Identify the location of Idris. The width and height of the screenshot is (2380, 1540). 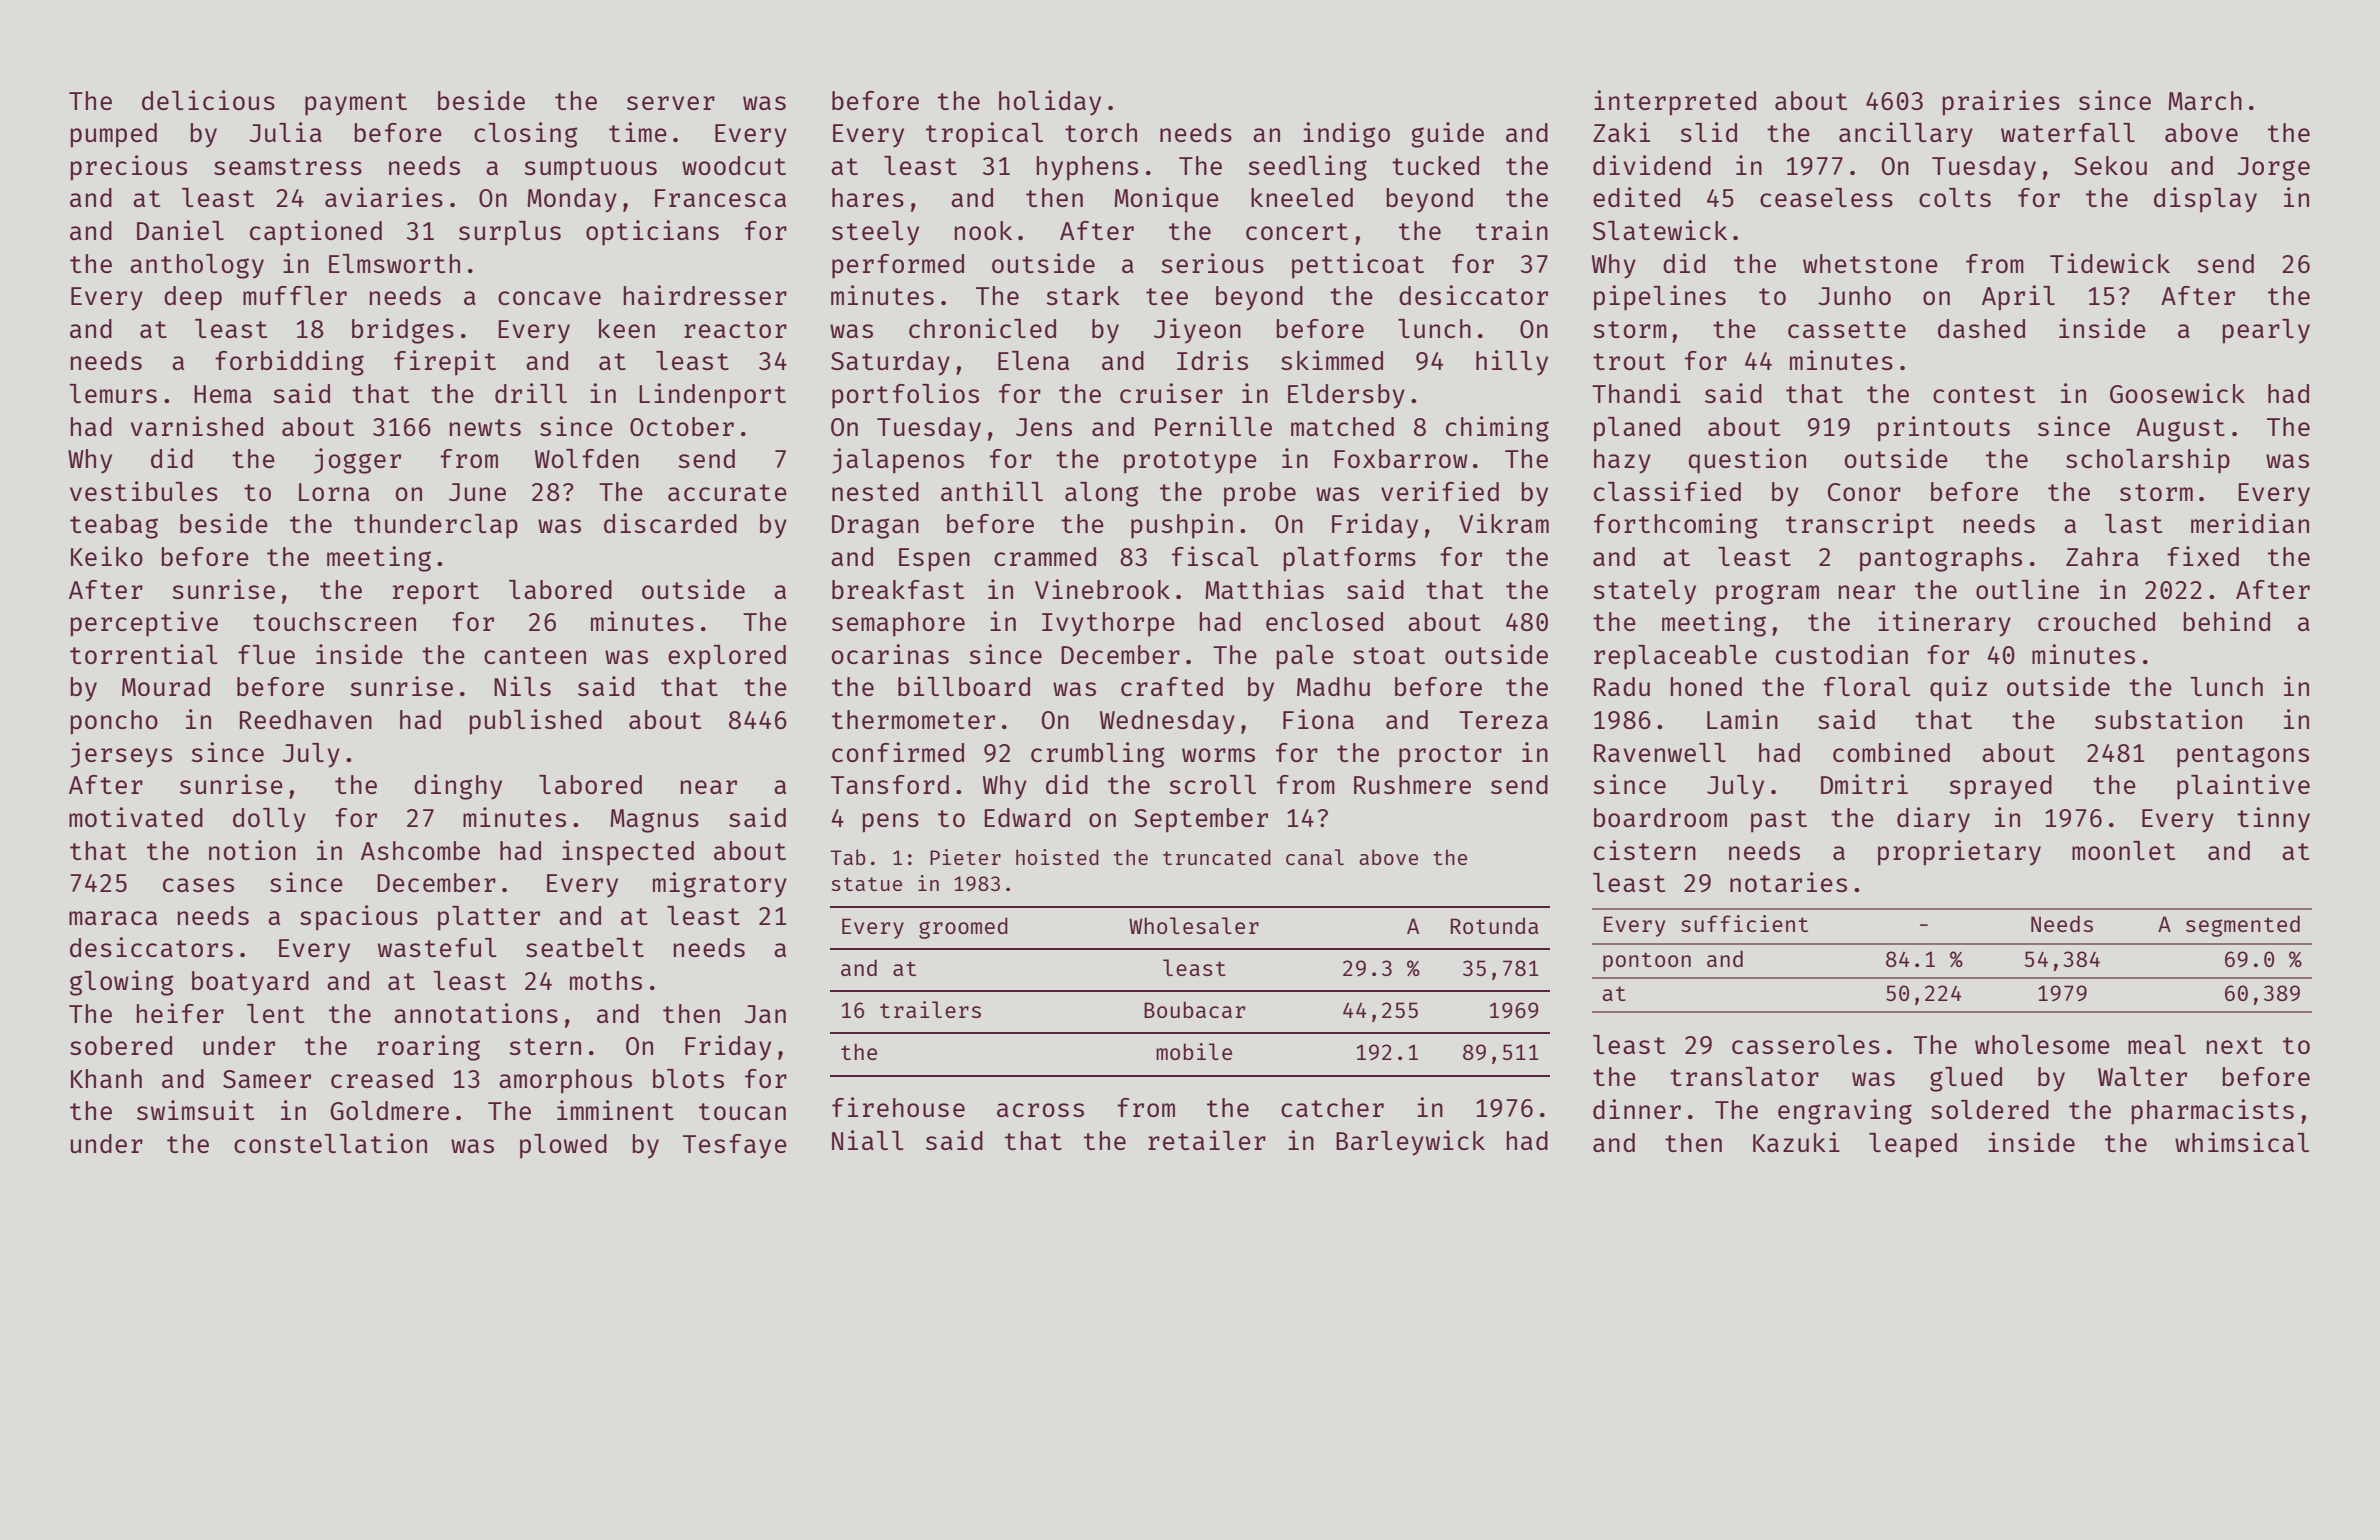
(1212, 360).
